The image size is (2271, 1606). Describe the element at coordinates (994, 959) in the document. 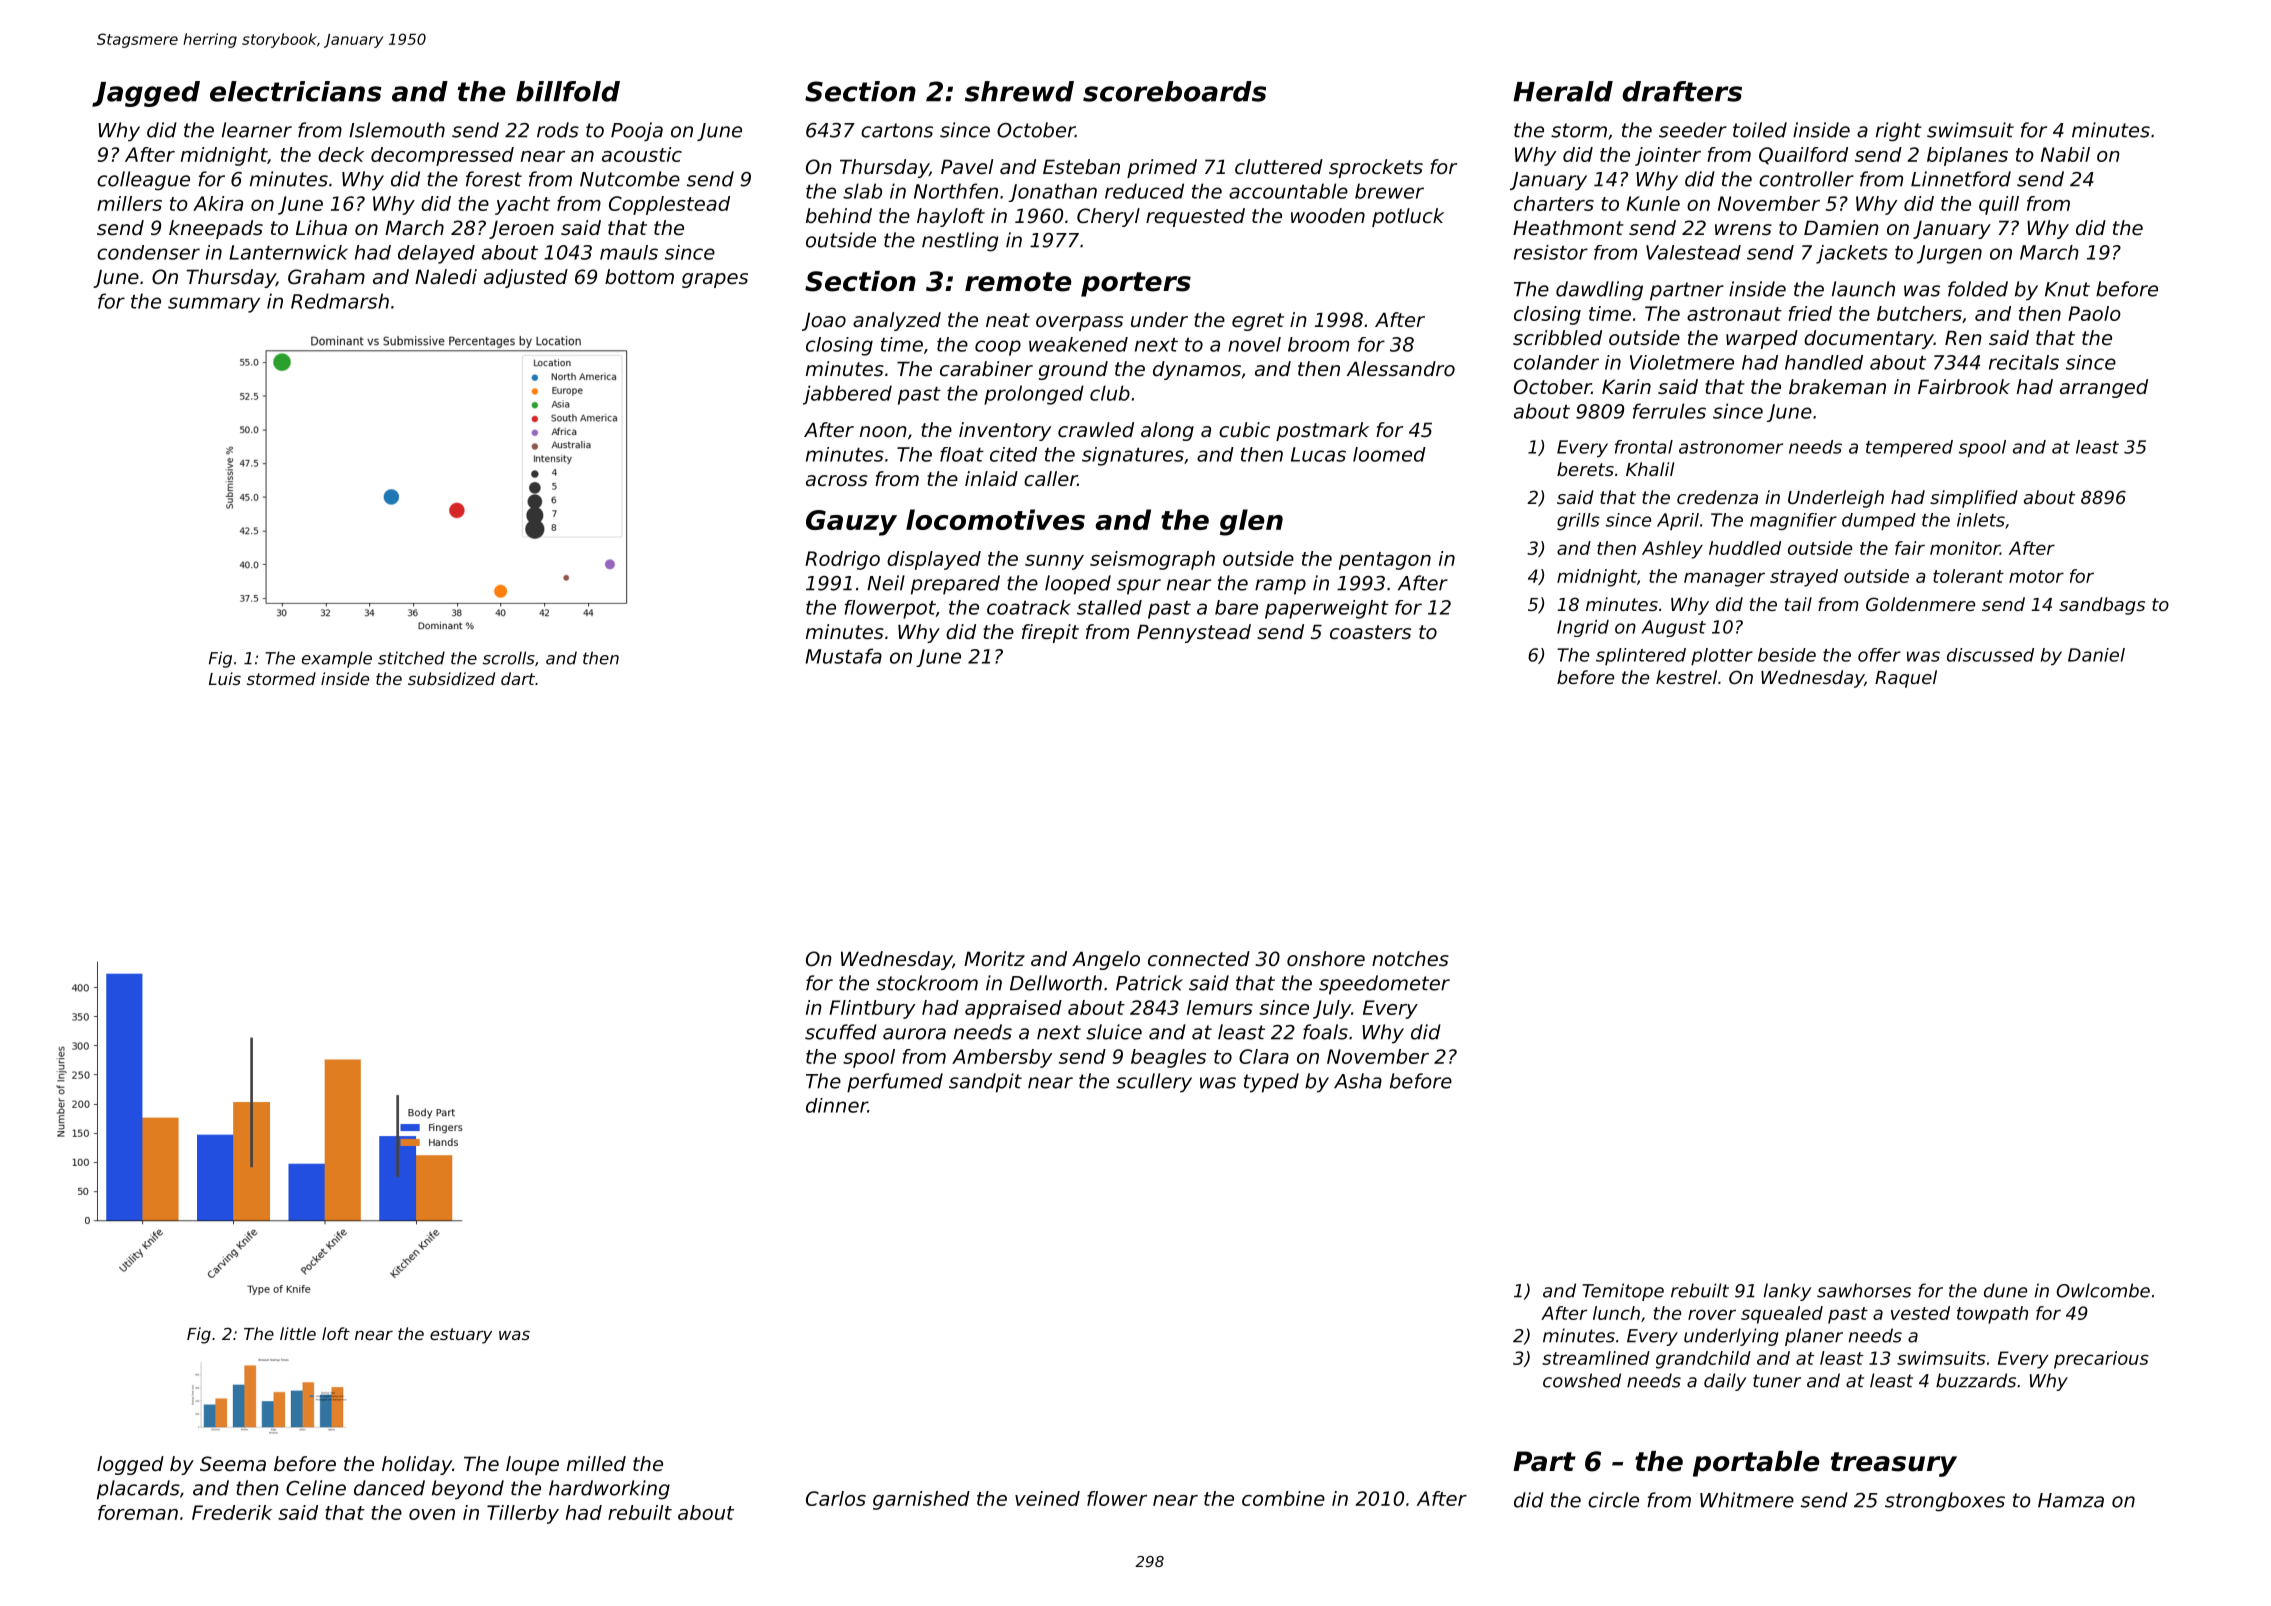

I see `Moritz` at that location.
